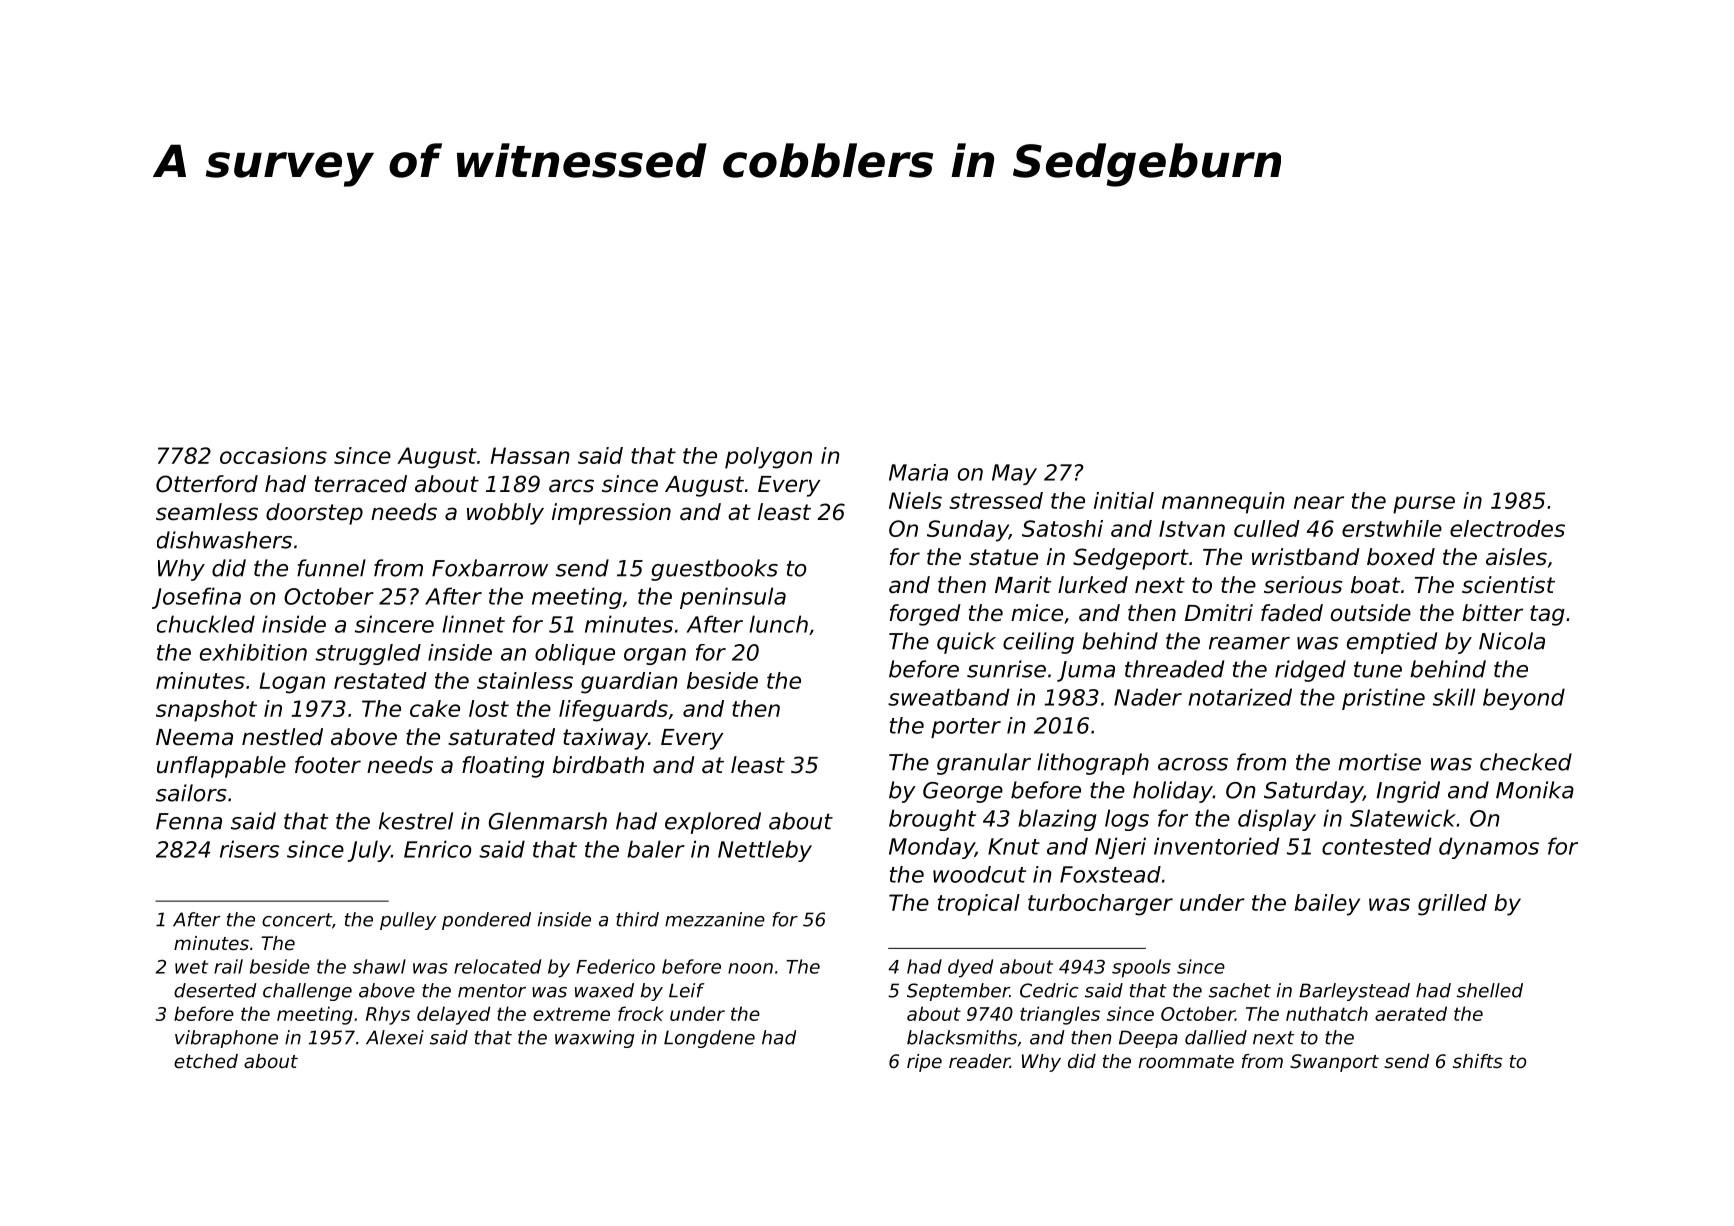 The image size is (1734, 1226). What do you see at coordinates (328, 765) in the screenshot?
I see `footer` at bounding box center [328, 765].
